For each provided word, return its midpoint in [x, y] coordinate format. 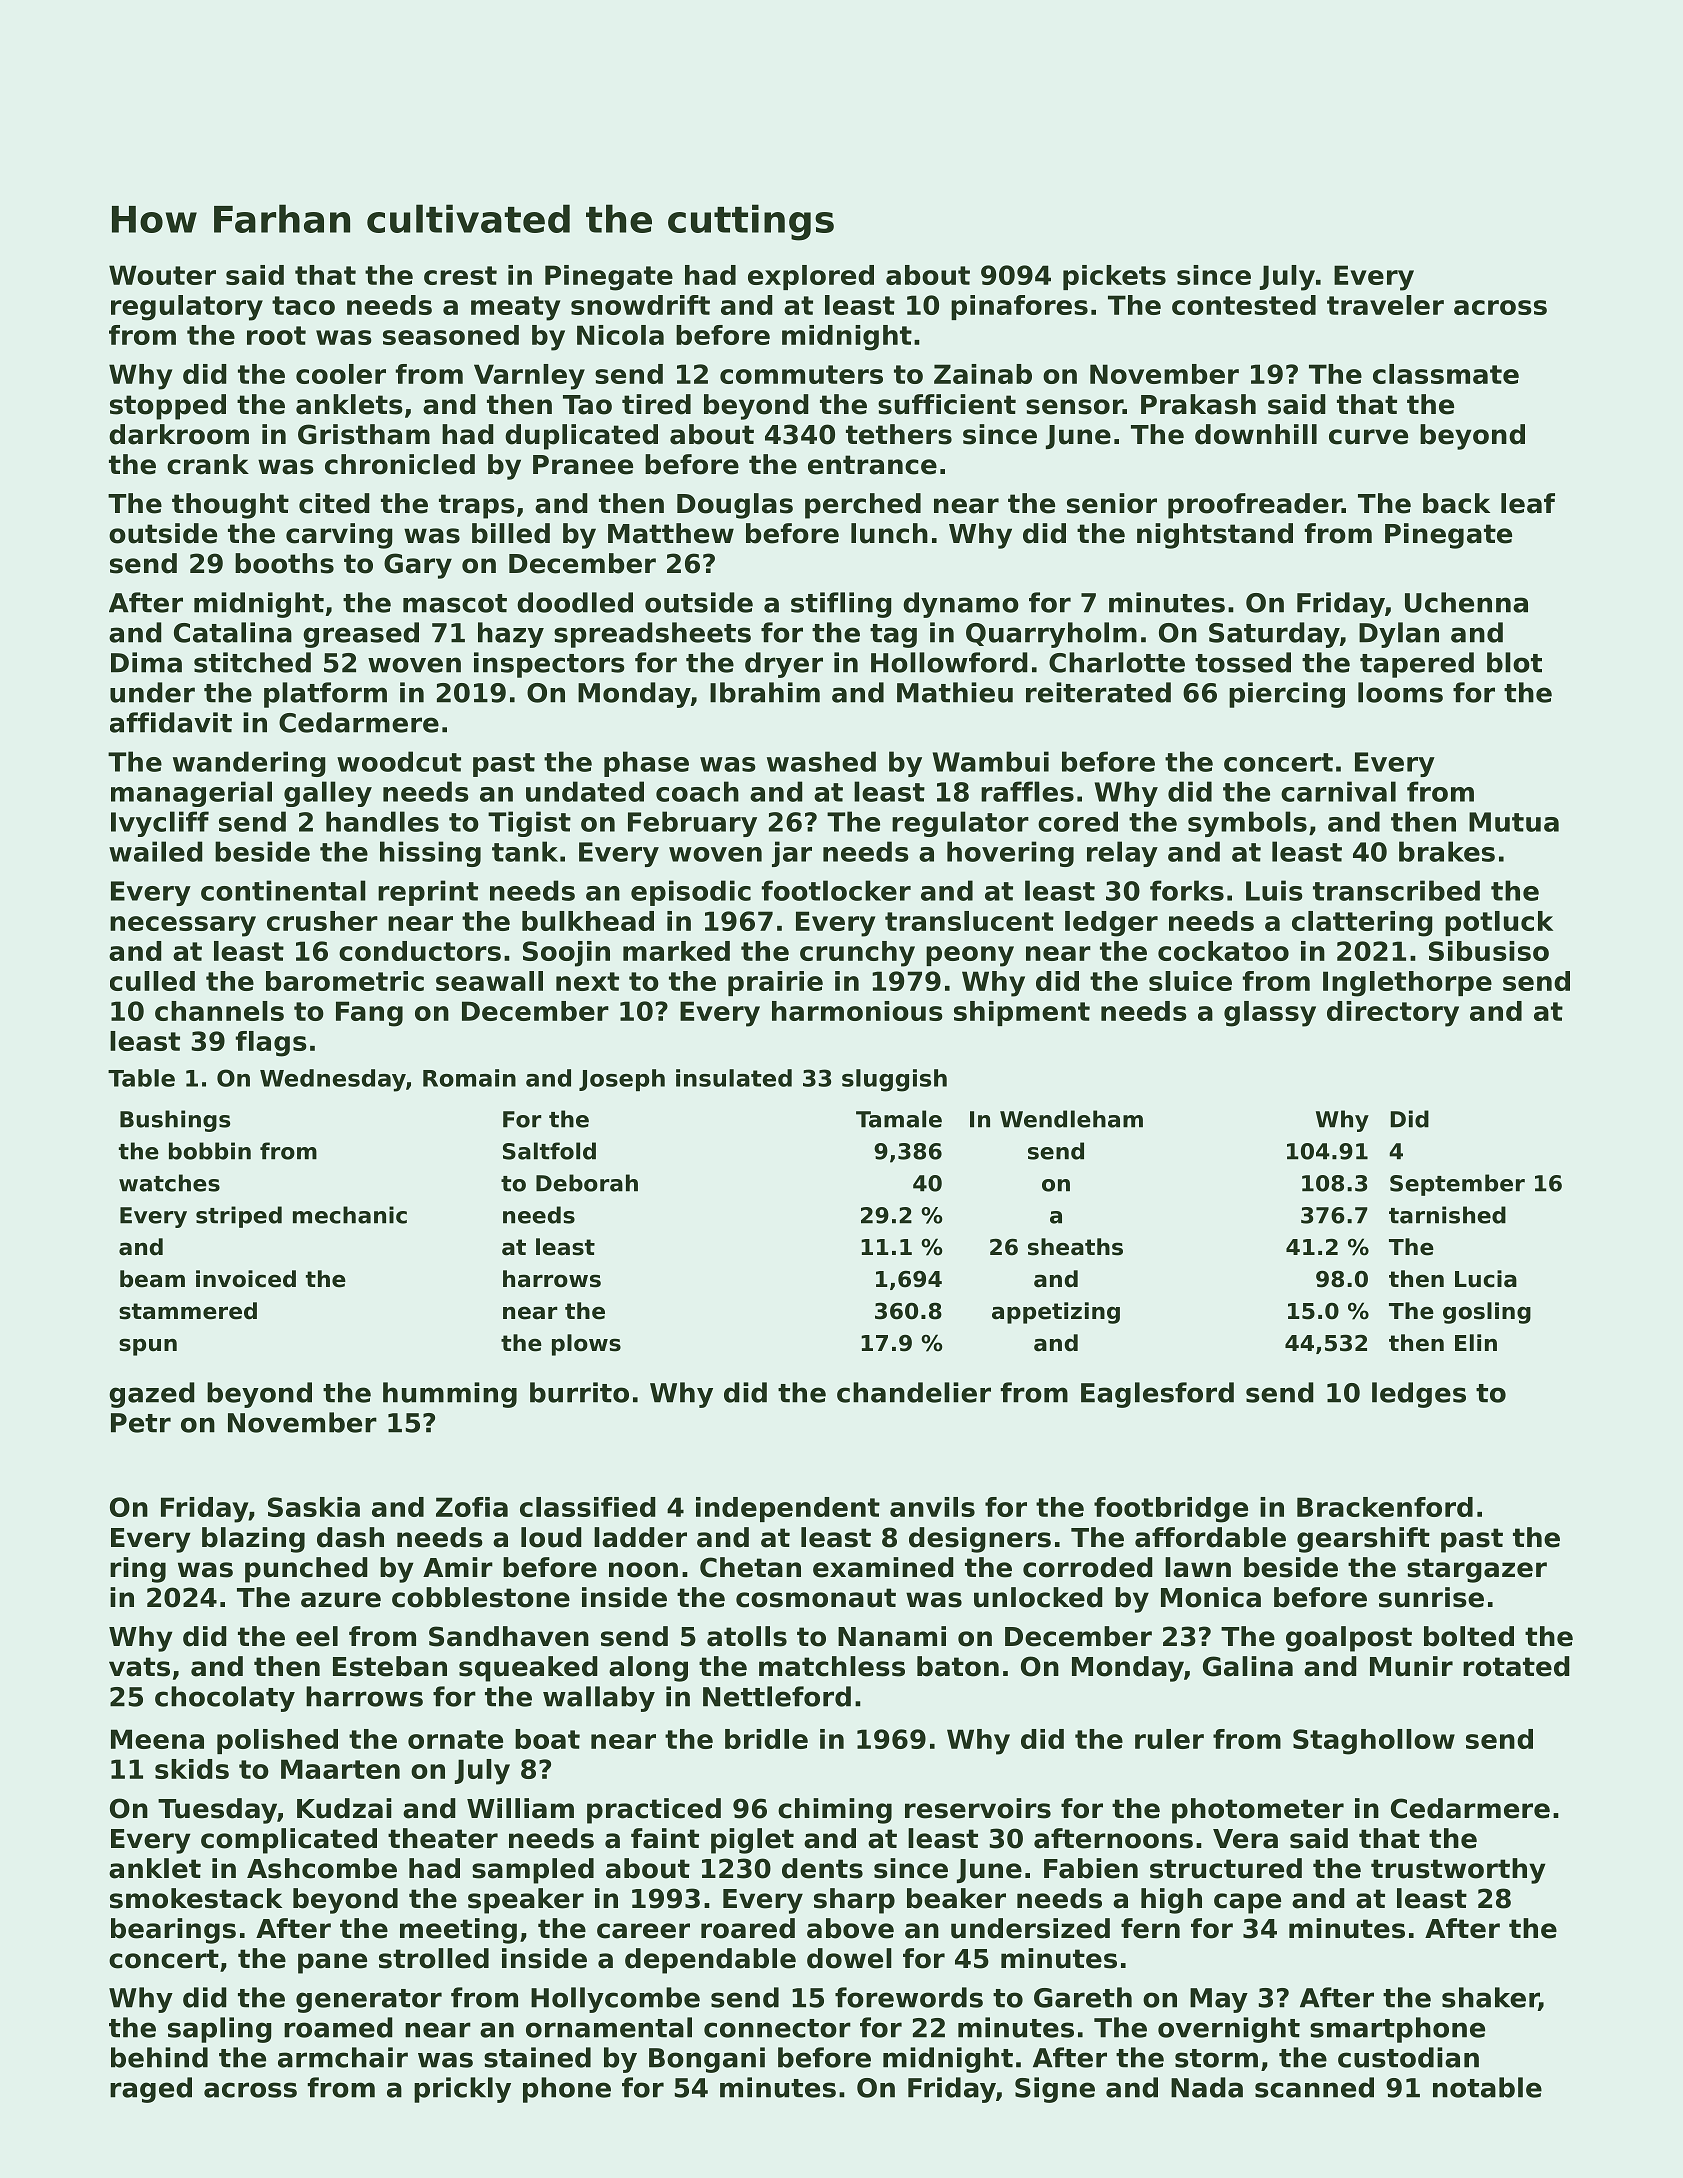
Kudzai [344, 1808]
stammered [188, 1311]
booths [284, 563]
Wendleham [1071, 1119]
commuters [801, 374]
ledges [1419, 1395]
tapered [1417, 665]
